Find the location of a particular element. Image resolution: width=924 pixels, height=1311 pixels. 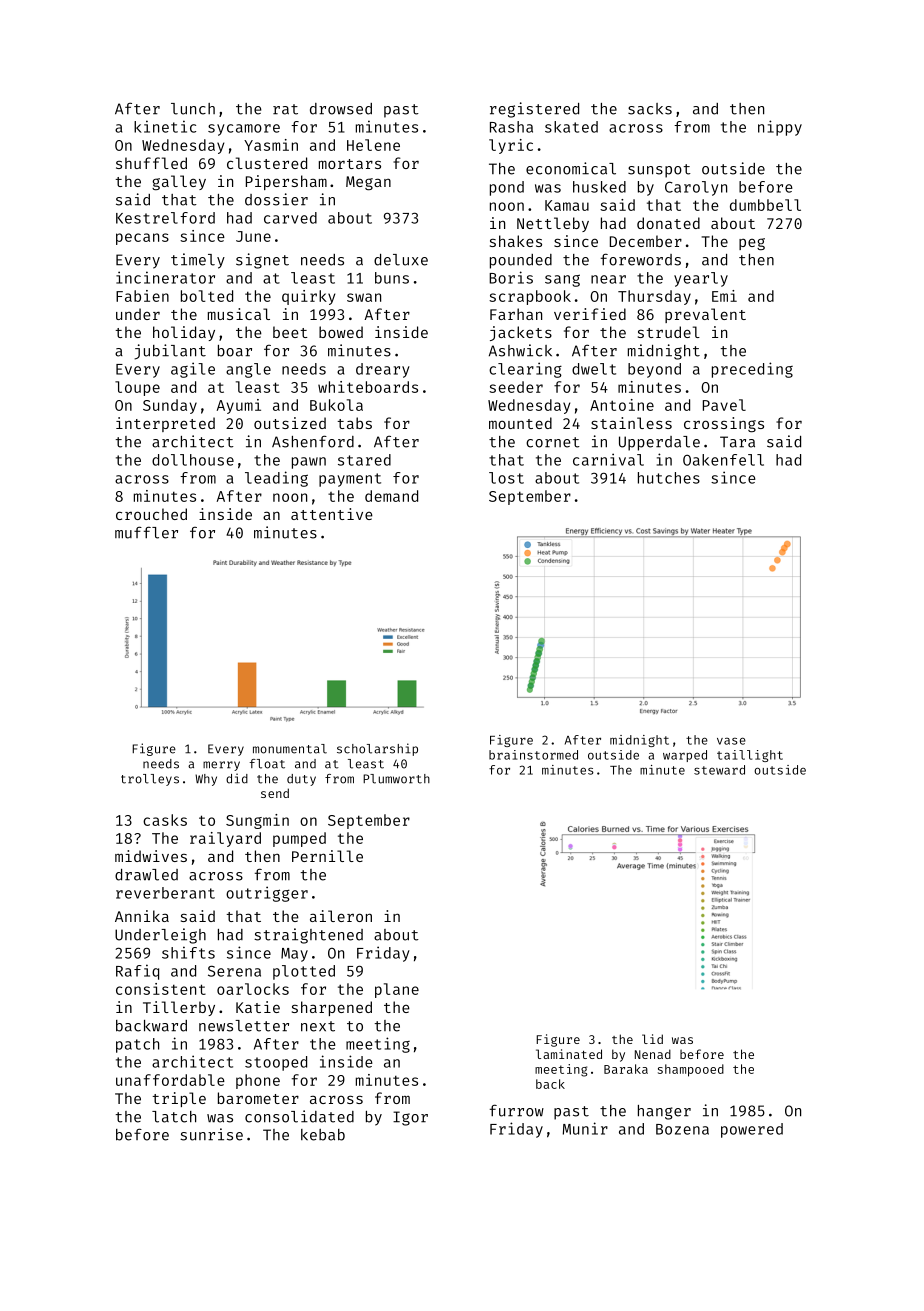

vase is located at coordinates (731, 741).
